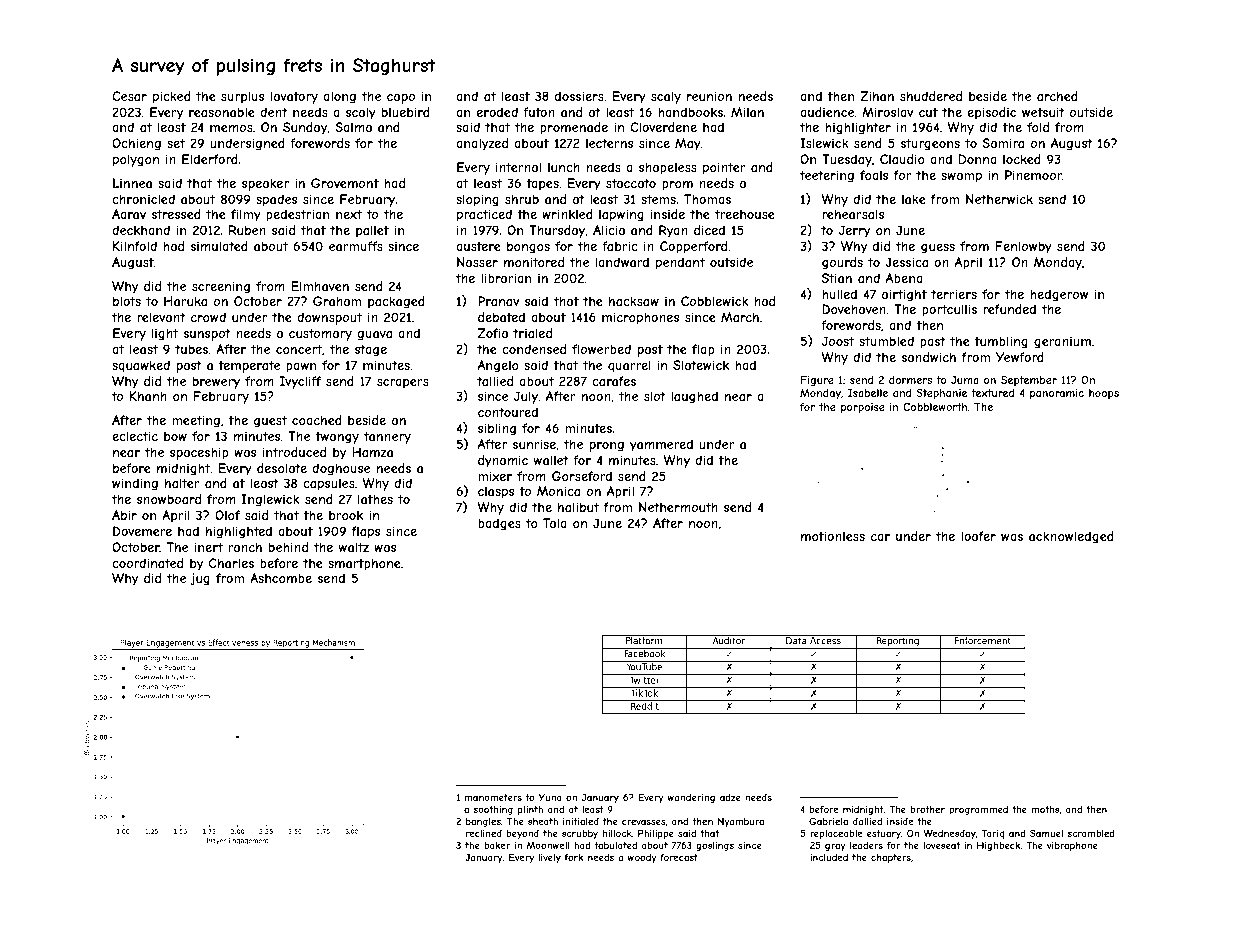  What do you see at coordinates (1057, 96) in the page?
I see `arched` at bounding box center [1057, 96].
